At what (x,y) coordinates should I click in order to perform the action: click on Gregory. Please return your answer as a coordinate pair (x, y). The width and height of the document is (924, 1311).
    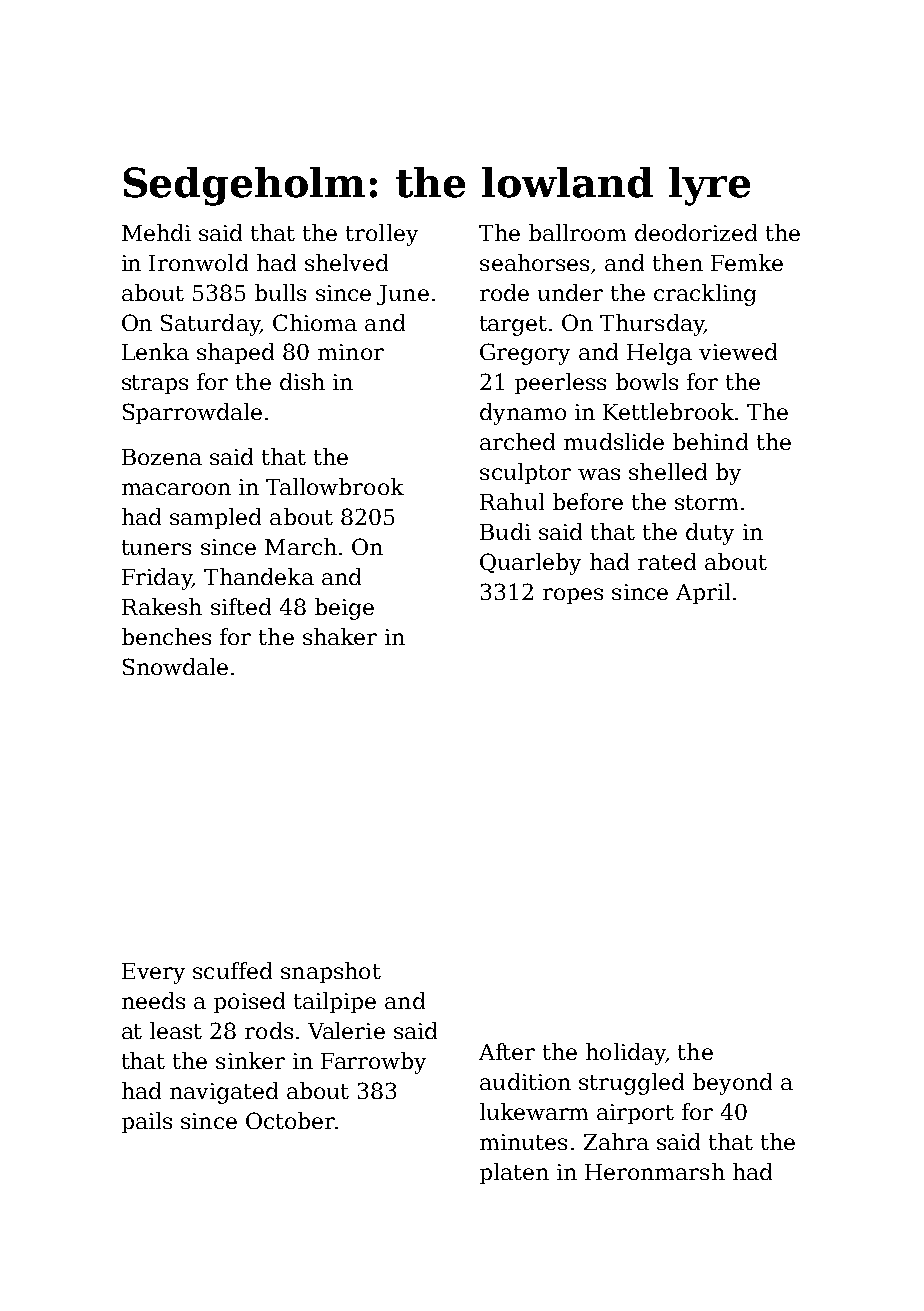
    Looking at the image, I should click on (525, 354).
